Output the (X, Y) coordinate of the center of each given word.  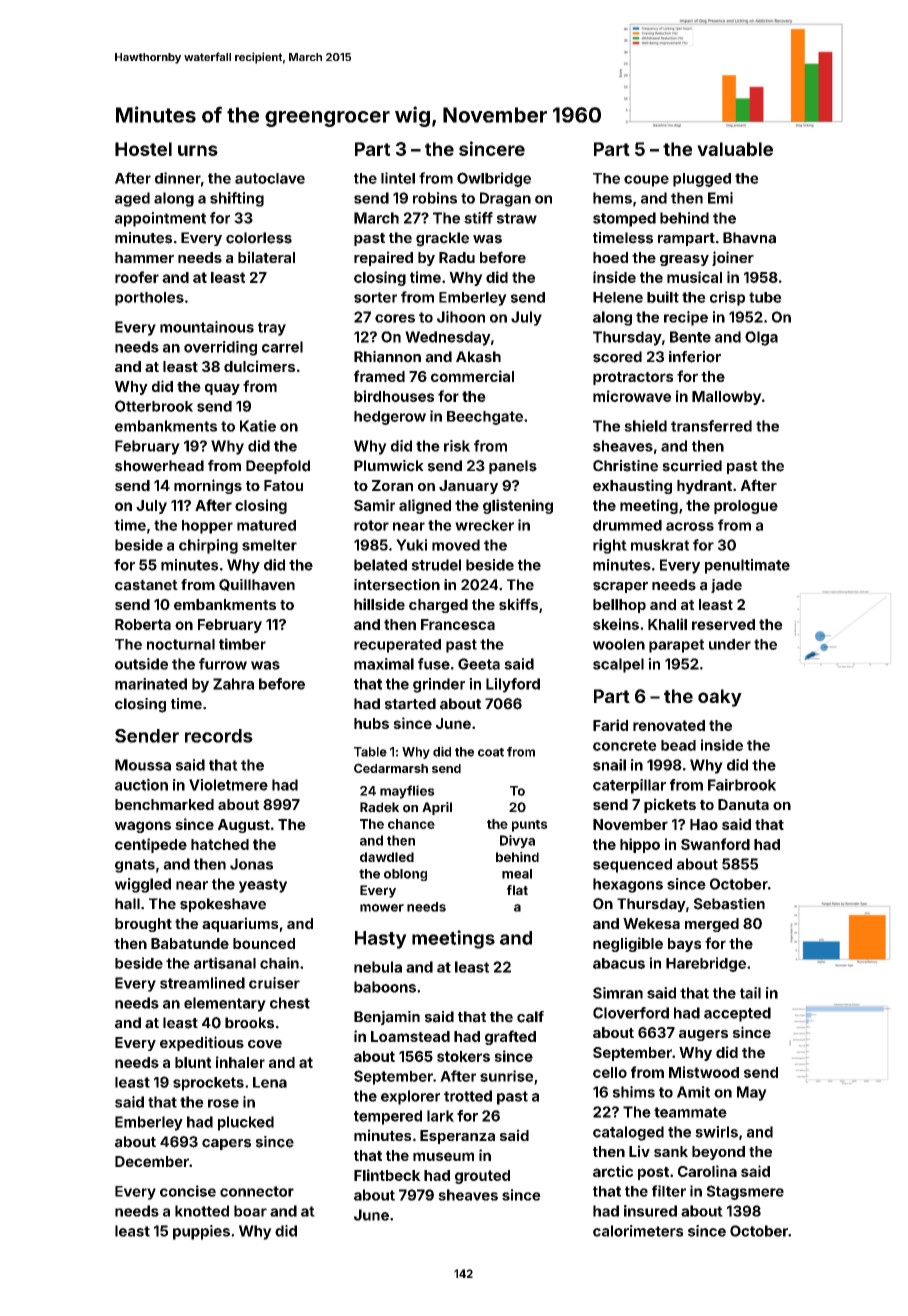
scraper (620, 587)
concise (188, 1191)
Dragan (505, 199)
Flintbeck (387, 1175)
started (410, 704)
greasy (684, 260)
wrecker (484, 525)
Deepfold (278, 467)
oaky (720, 698)
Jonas (251, 864)
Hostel (143, 149)
